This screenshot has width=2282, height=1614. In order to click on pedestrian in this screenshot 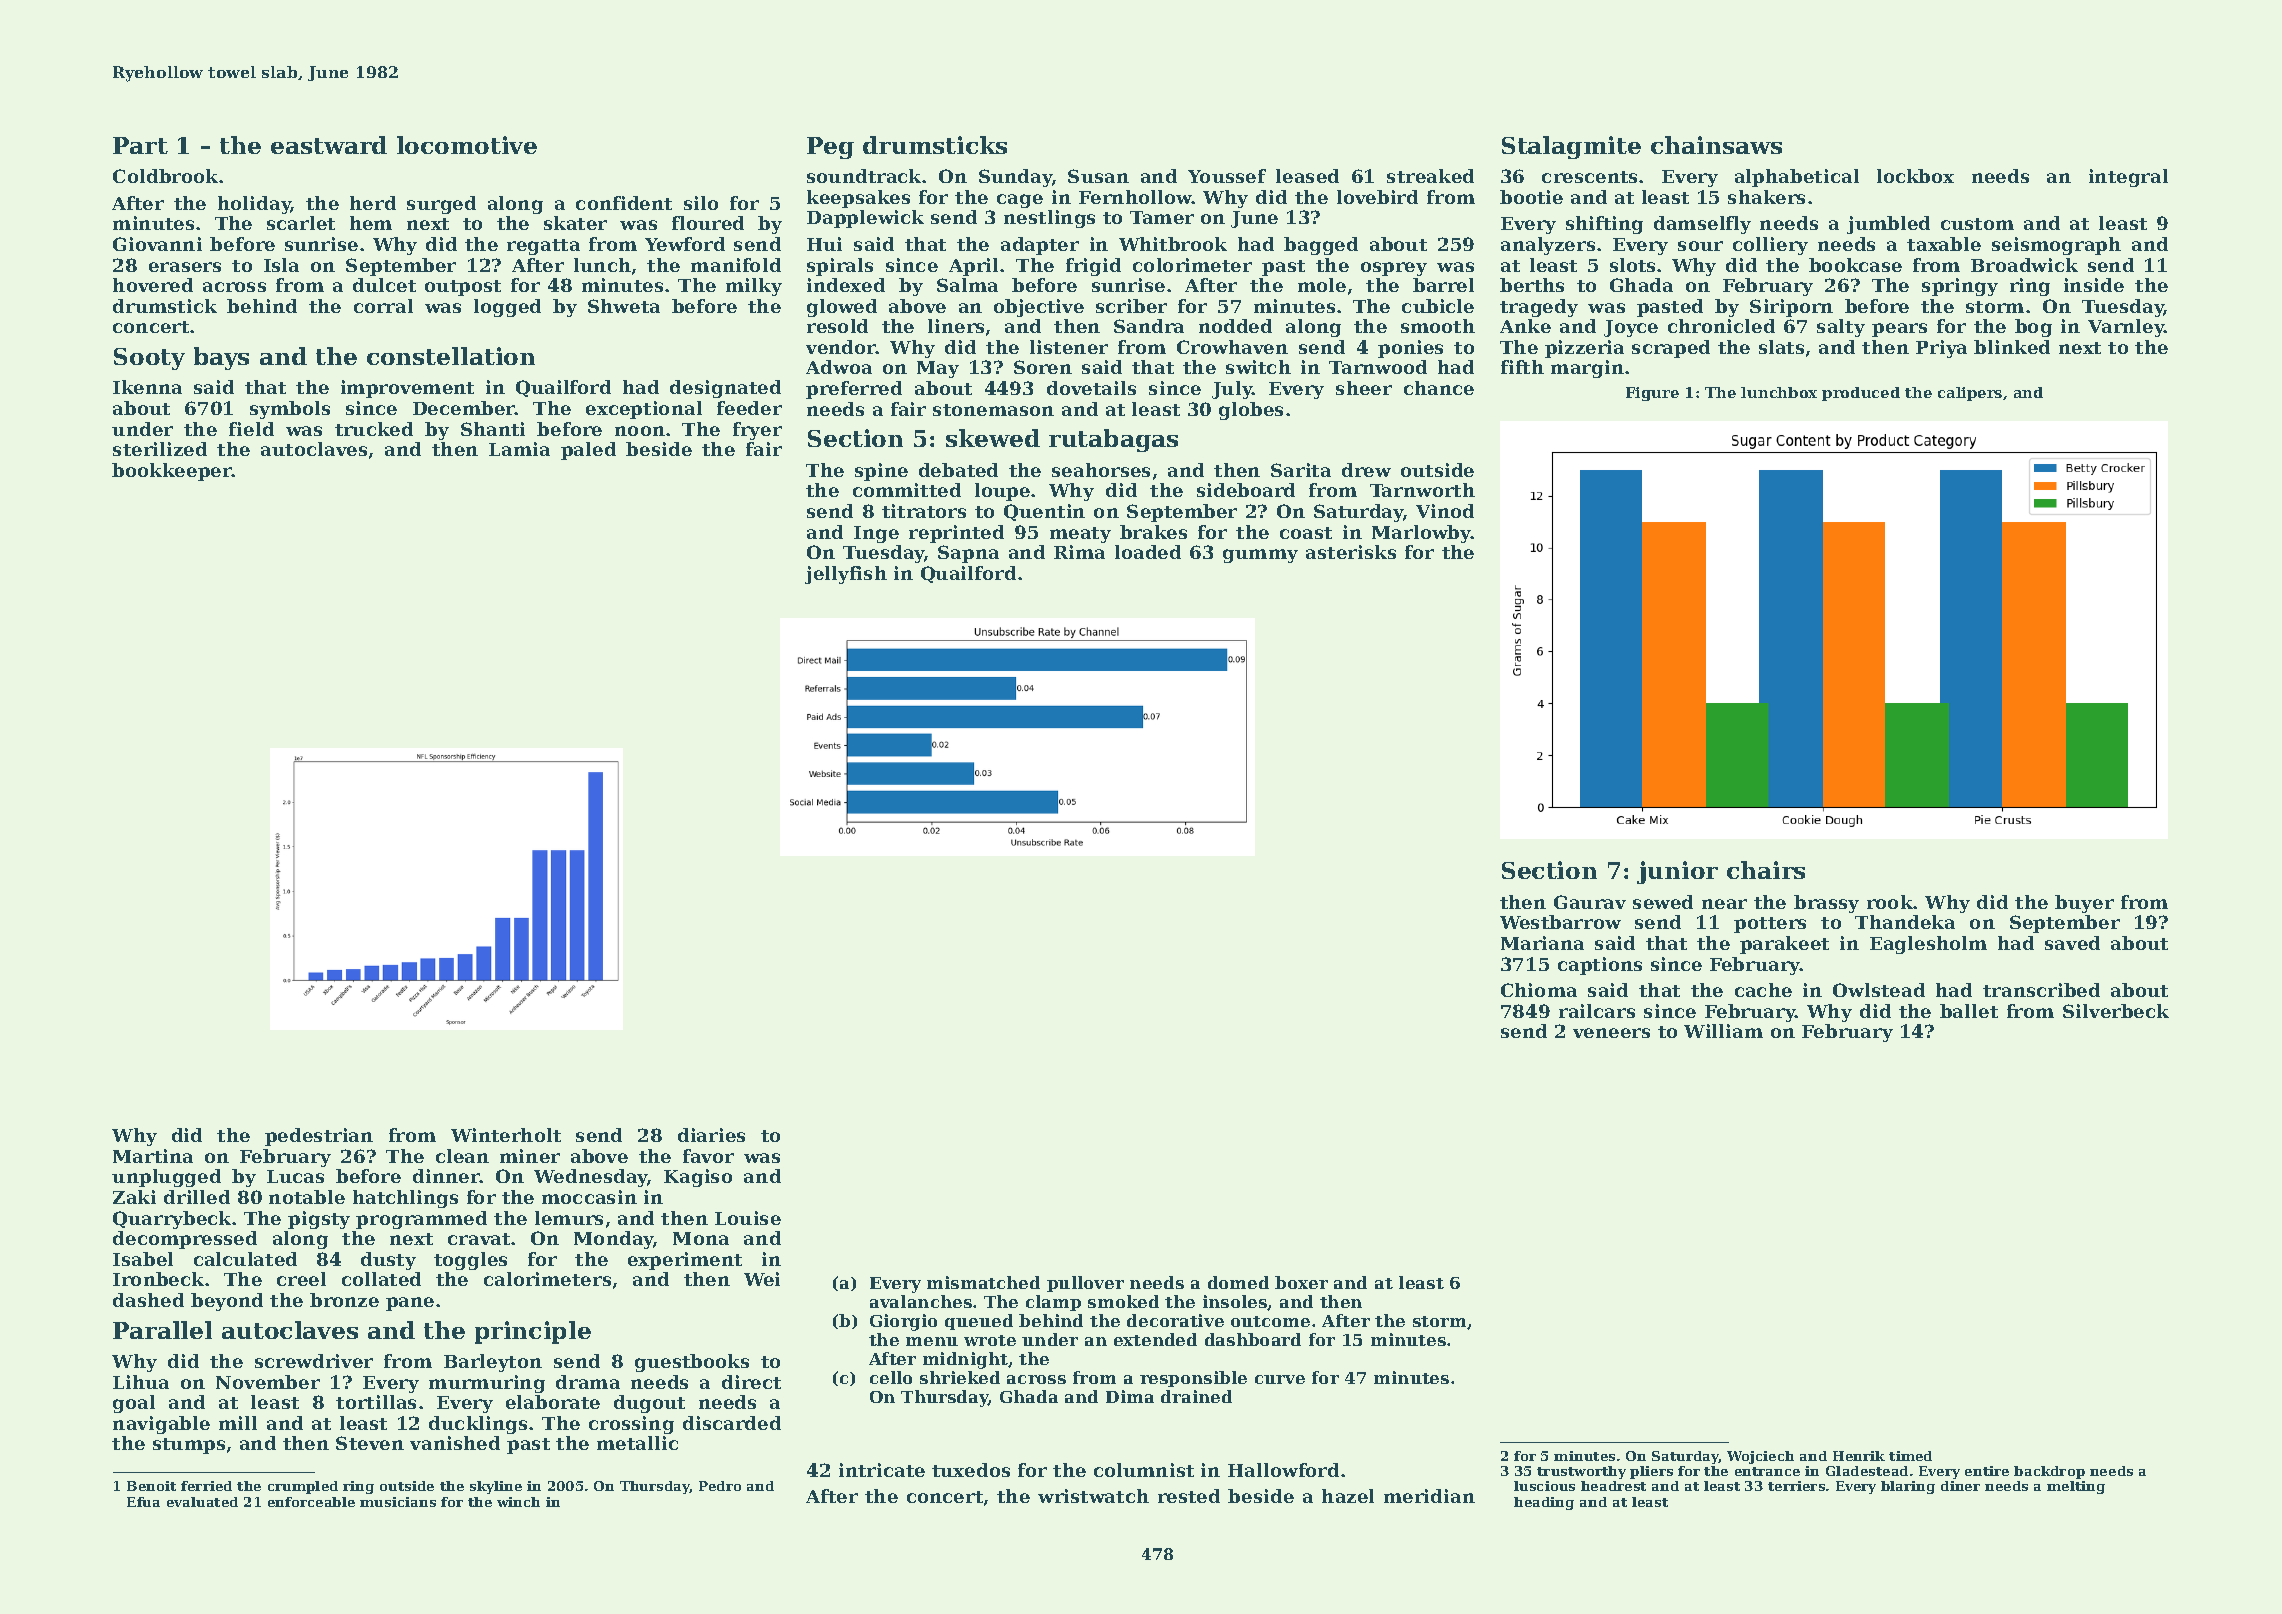, I will do `click(319, 1137)`.
